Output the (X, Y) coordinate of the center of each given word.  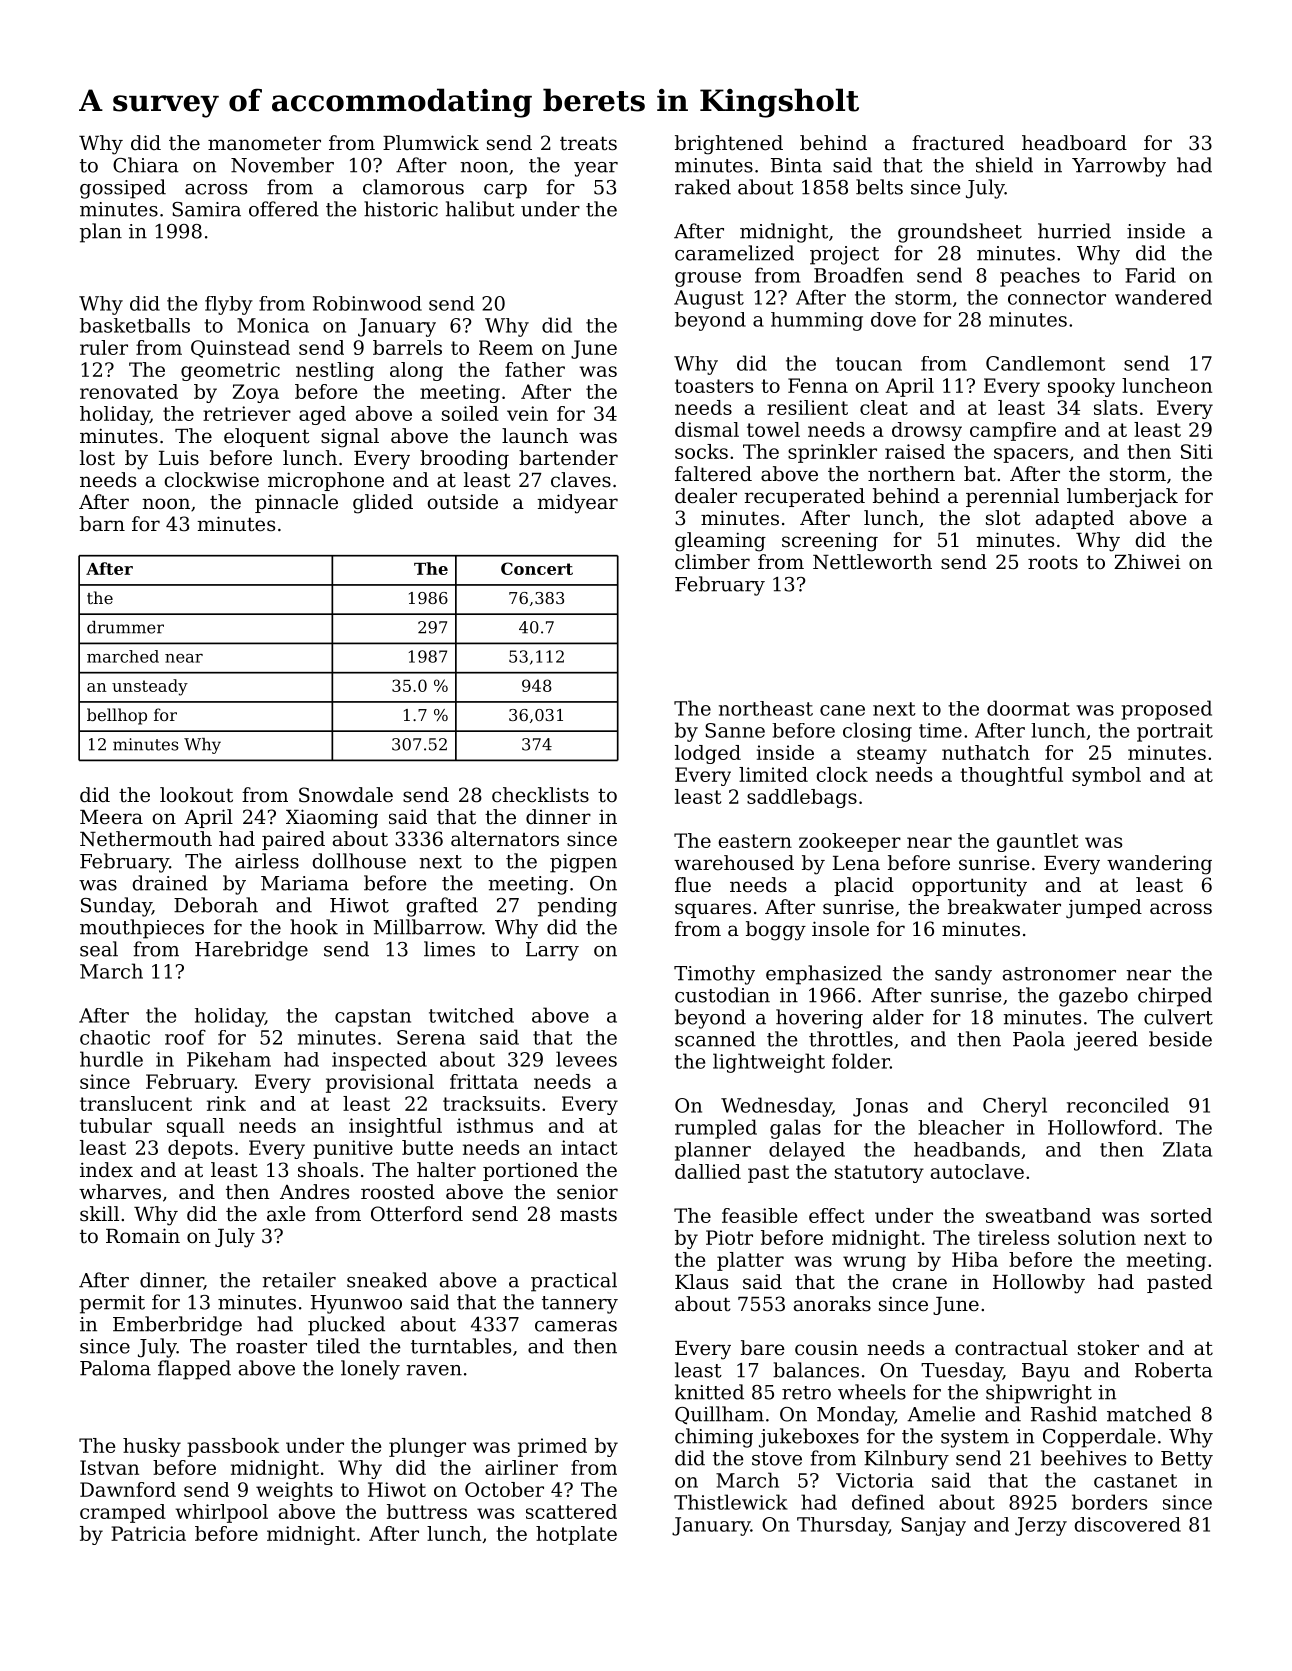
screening (830, 542)
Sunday (116, 907)
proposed (1166, 710)
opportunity (969, 887)
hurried (1074, 231)
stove (777, 1459)
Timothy (714, 975)
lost (97, 457)
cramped (123, 1513)
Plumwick (431, 143)
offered (284, 209)
